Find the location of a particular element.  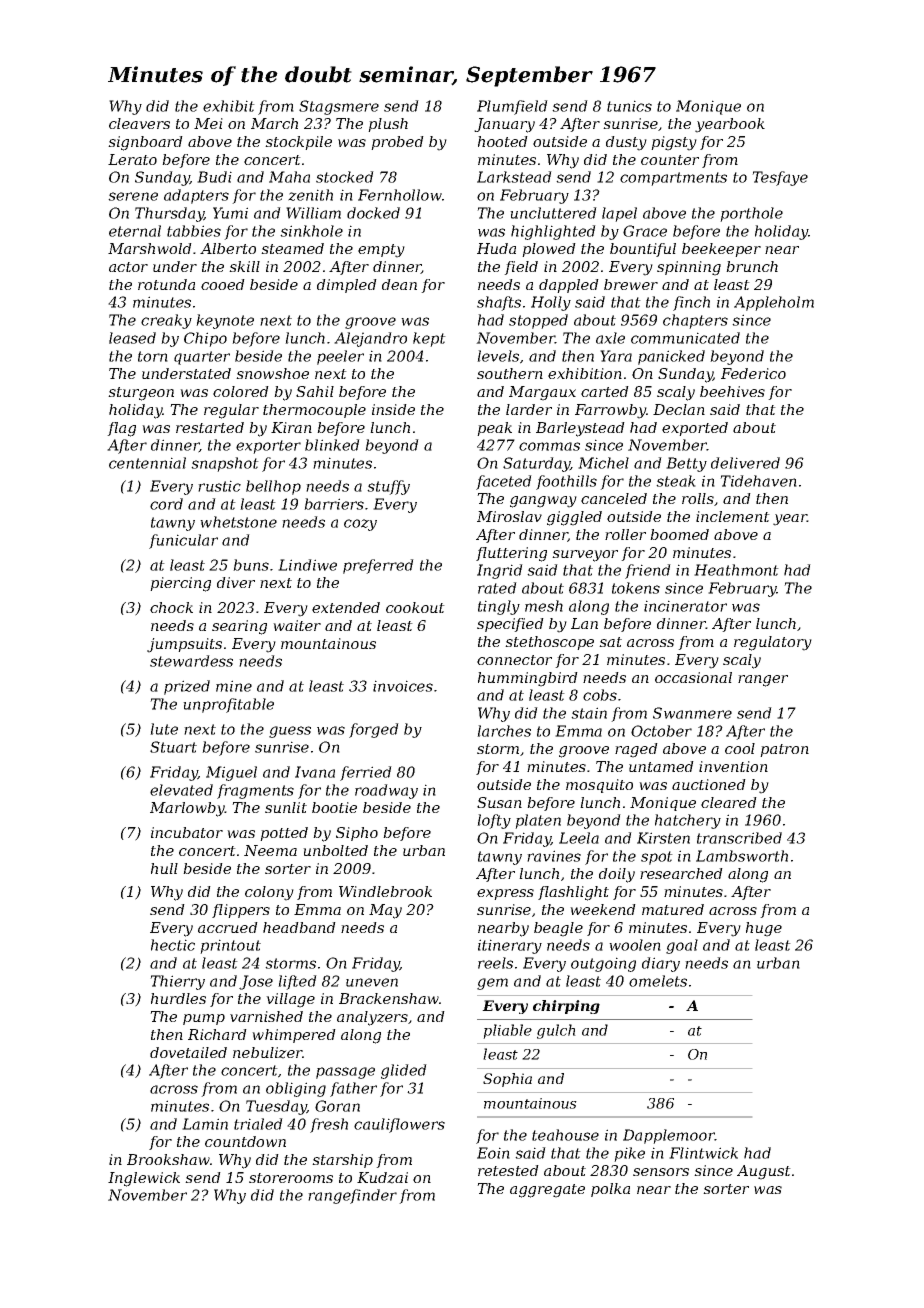

Alberto is located at coordinates (228, 248).
